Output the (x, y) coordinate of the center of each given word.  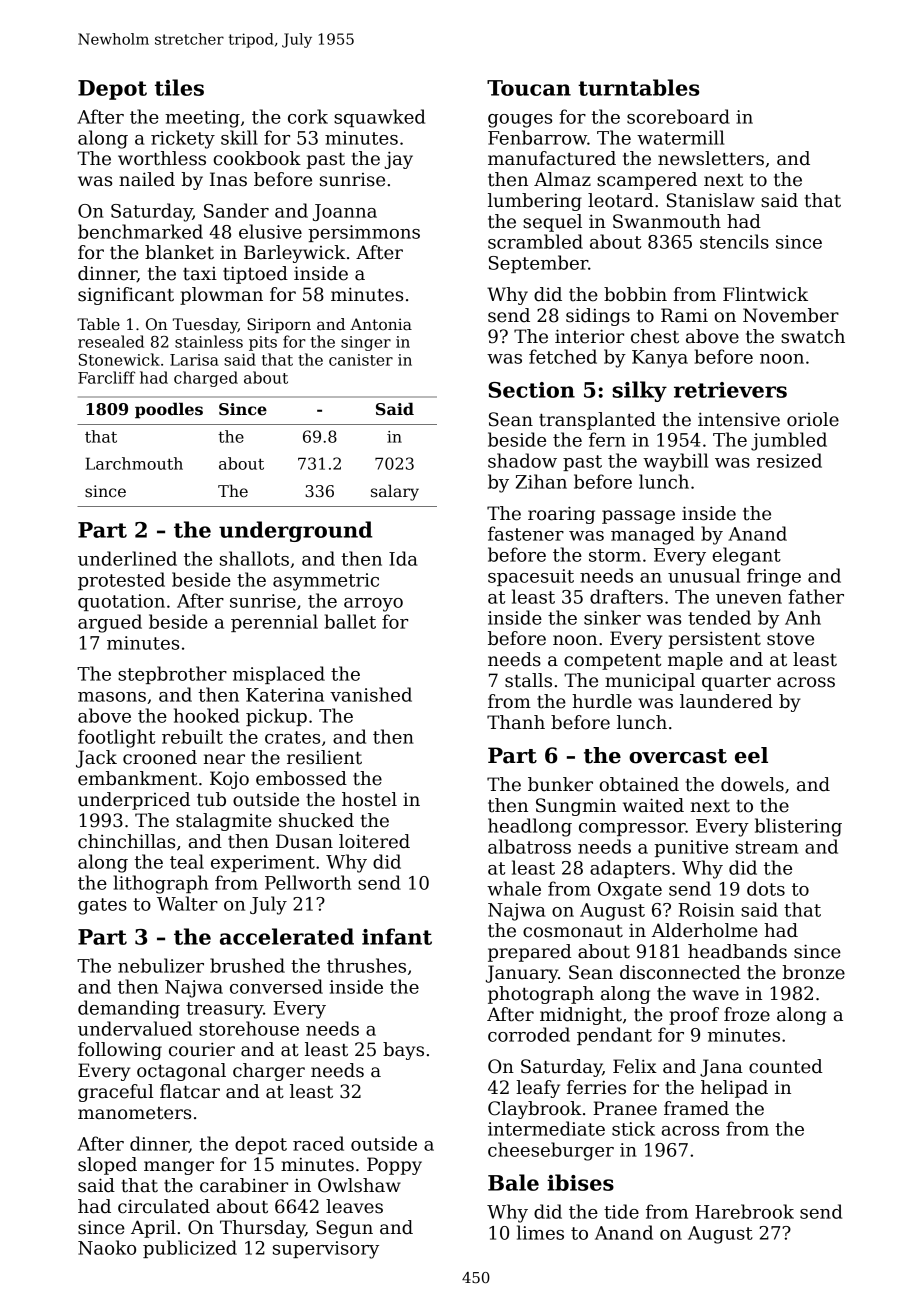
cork (308, 116)
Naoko (107, 1247)
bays (403, 1051)
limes (540, 1232)
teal (187, 861)
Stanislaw (711, 200)
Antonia (381, 324)
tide (621, 1211)
